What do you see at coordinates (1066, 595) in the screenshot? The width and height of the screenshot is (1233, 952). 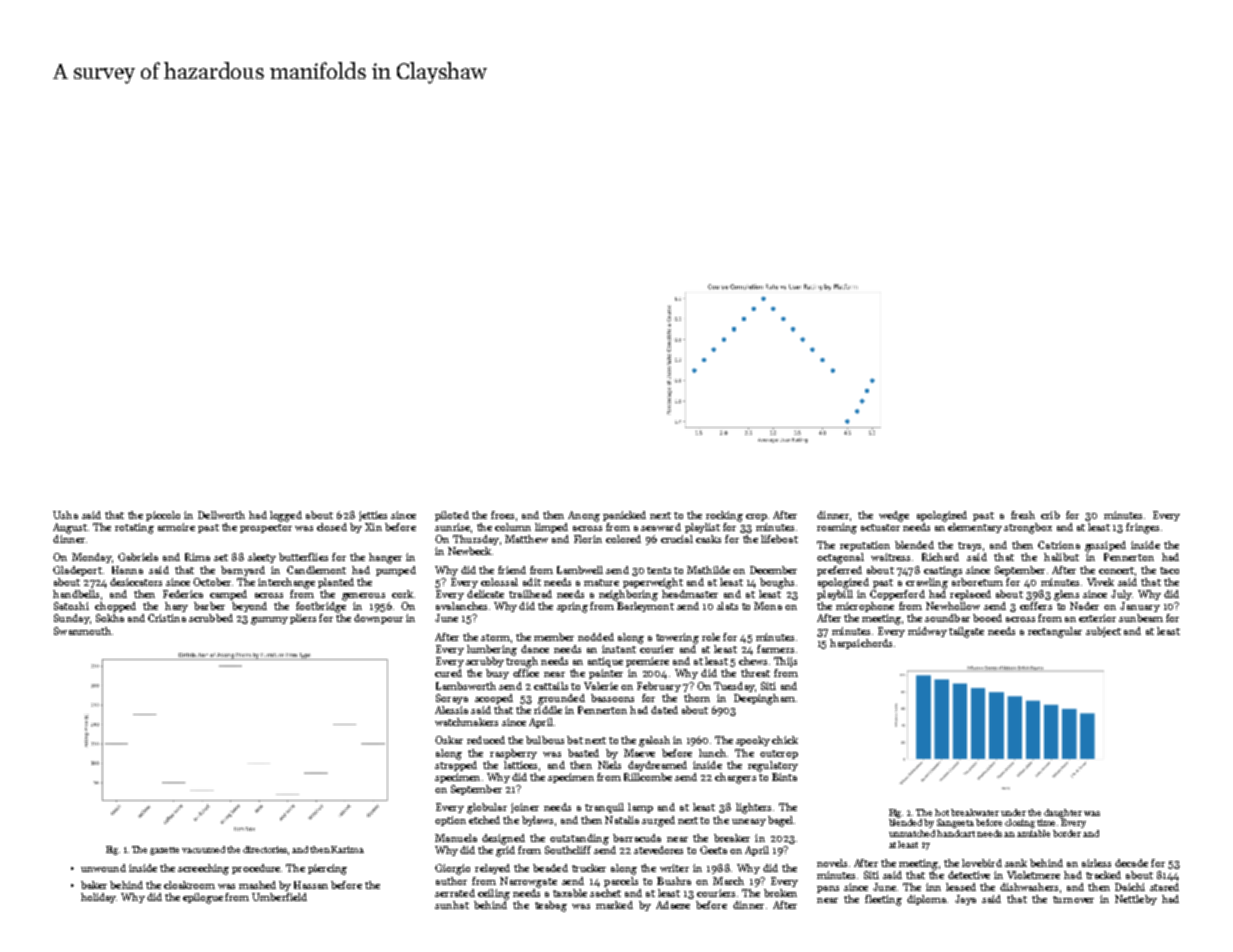 I see `glens` at bounding box center [1066, 595].
